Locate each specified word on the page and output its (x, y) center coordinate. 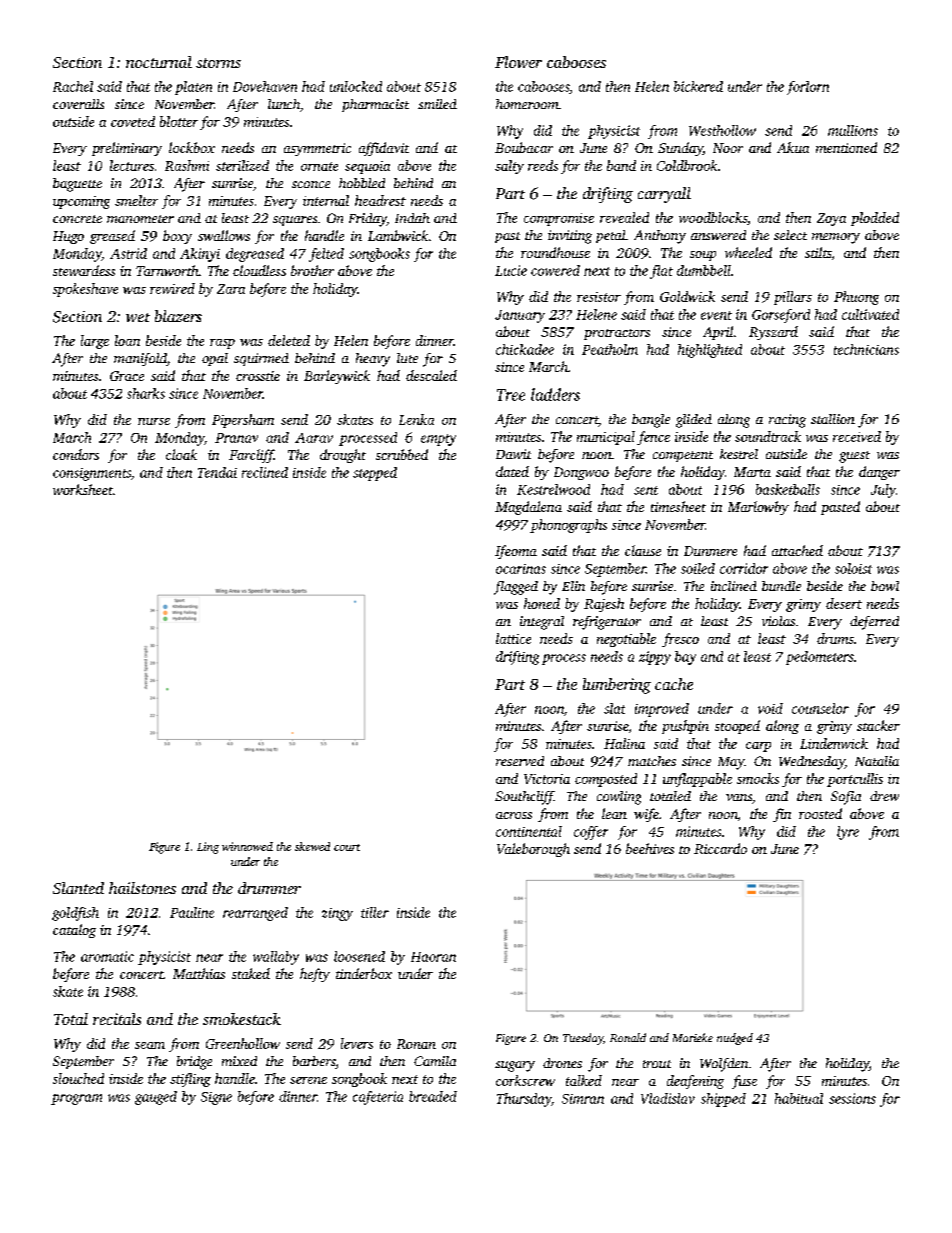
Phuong (856, 298)
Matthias (199, 973)
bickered (698, 86)
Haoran (433, 957)
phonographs (568, 526)
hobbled (362, 183)
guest (854, 457)
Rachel (73, 86)
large (95, 342)
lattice (513, 638)
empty (438, 440)
